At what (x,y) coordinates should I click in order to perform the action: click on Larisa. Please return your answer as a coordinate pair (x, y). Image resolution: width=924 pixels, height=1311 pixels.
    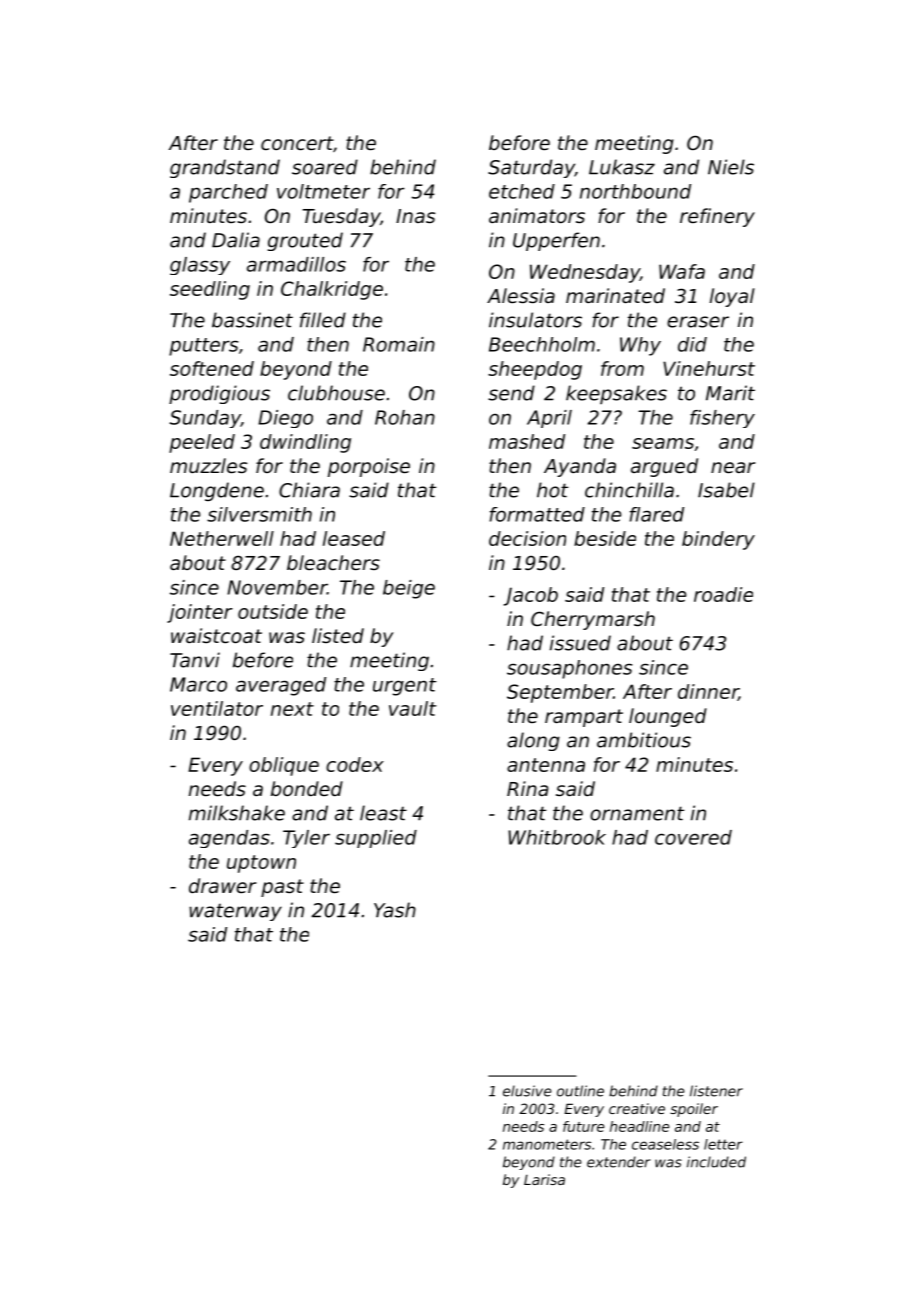
    Looking at the image, I should click on (544, 1179).
